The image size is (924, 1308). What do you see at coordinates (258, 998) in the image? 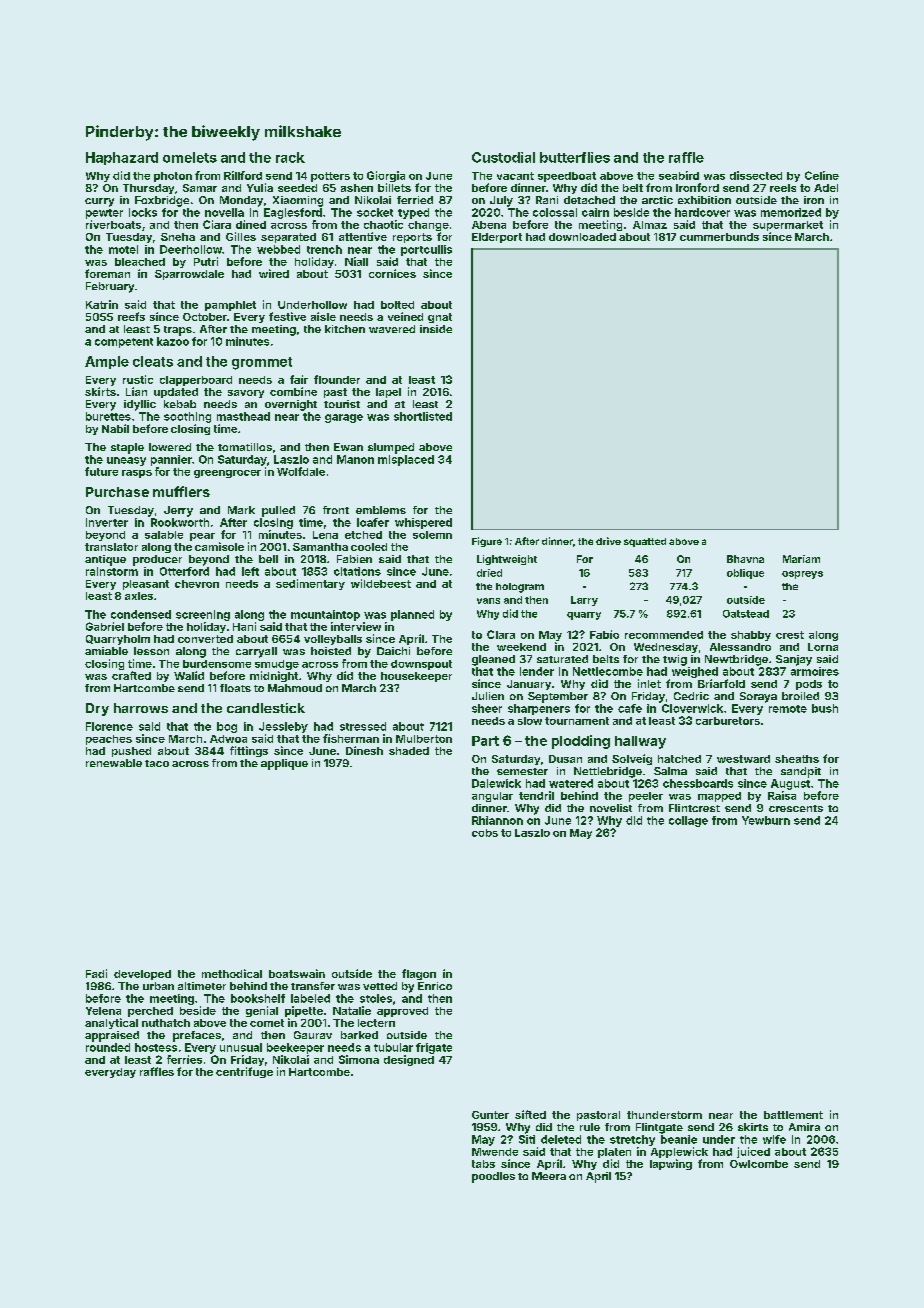
I see `bookshelf` at bounding box center [258, 998].
